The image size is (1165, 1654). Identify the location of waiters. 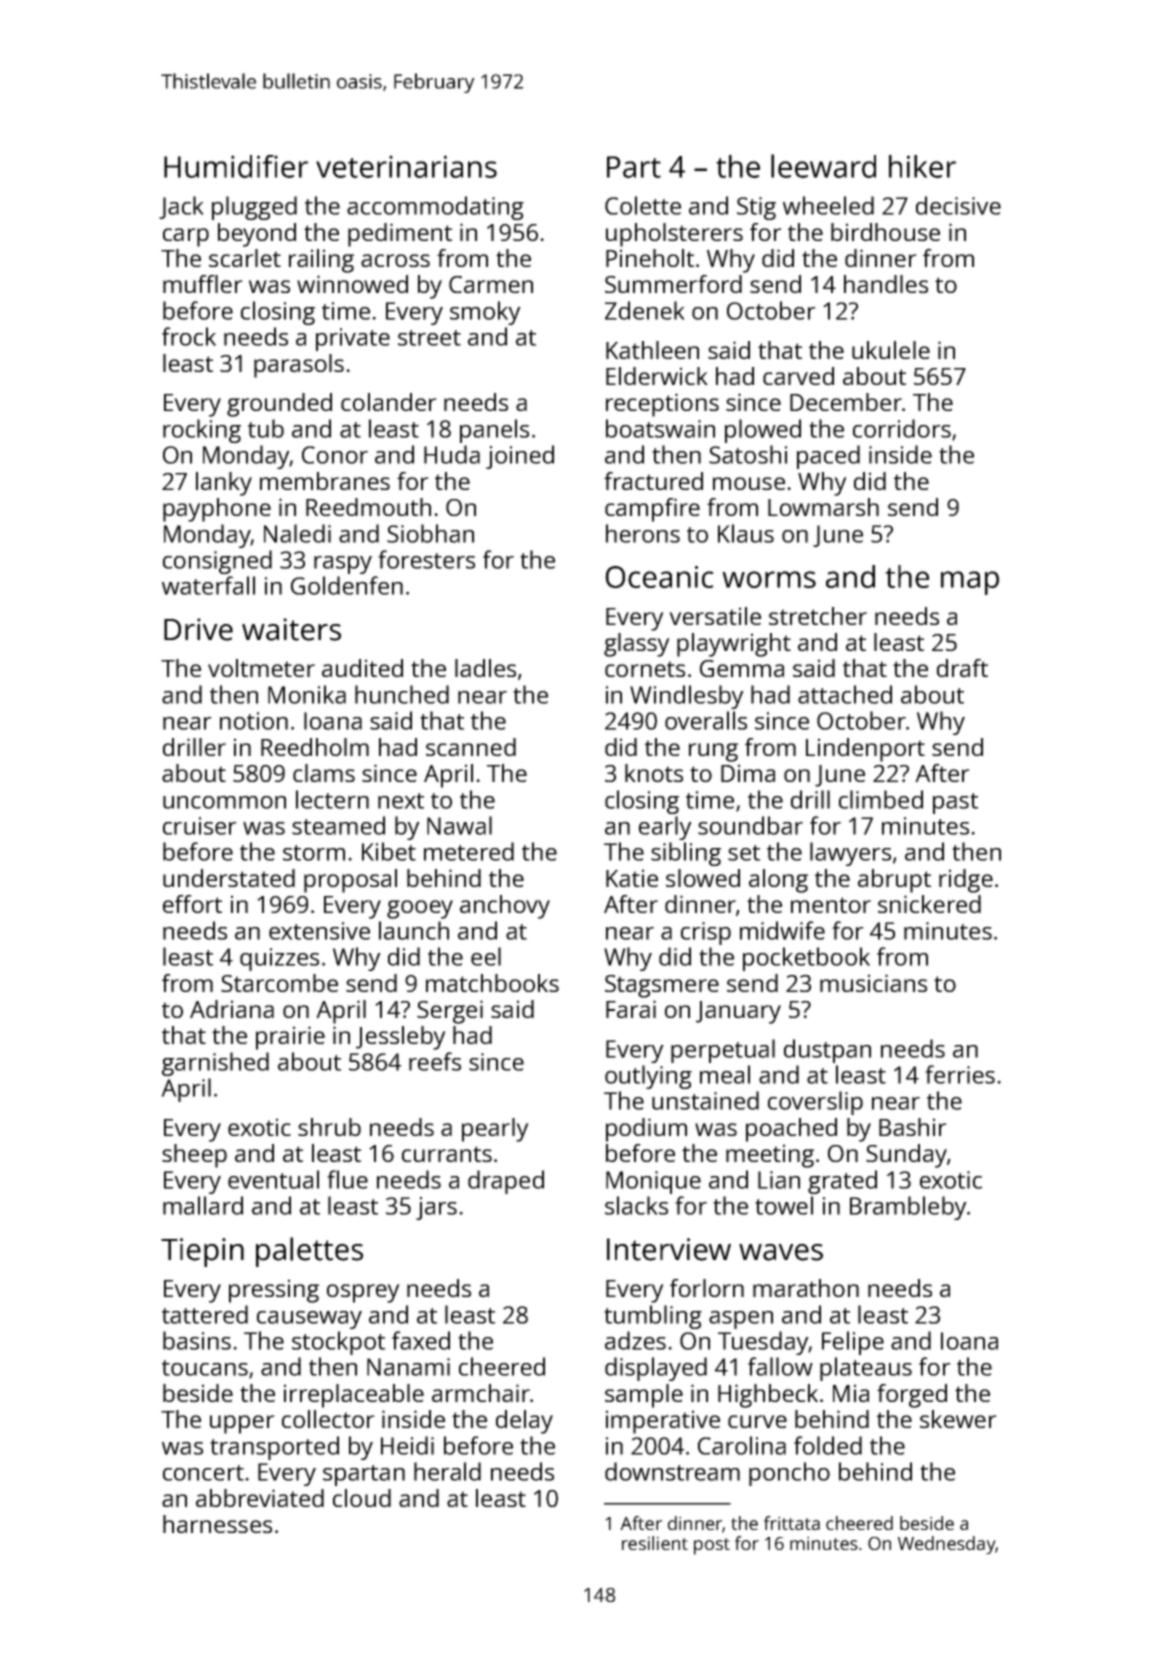
(291, 629).
